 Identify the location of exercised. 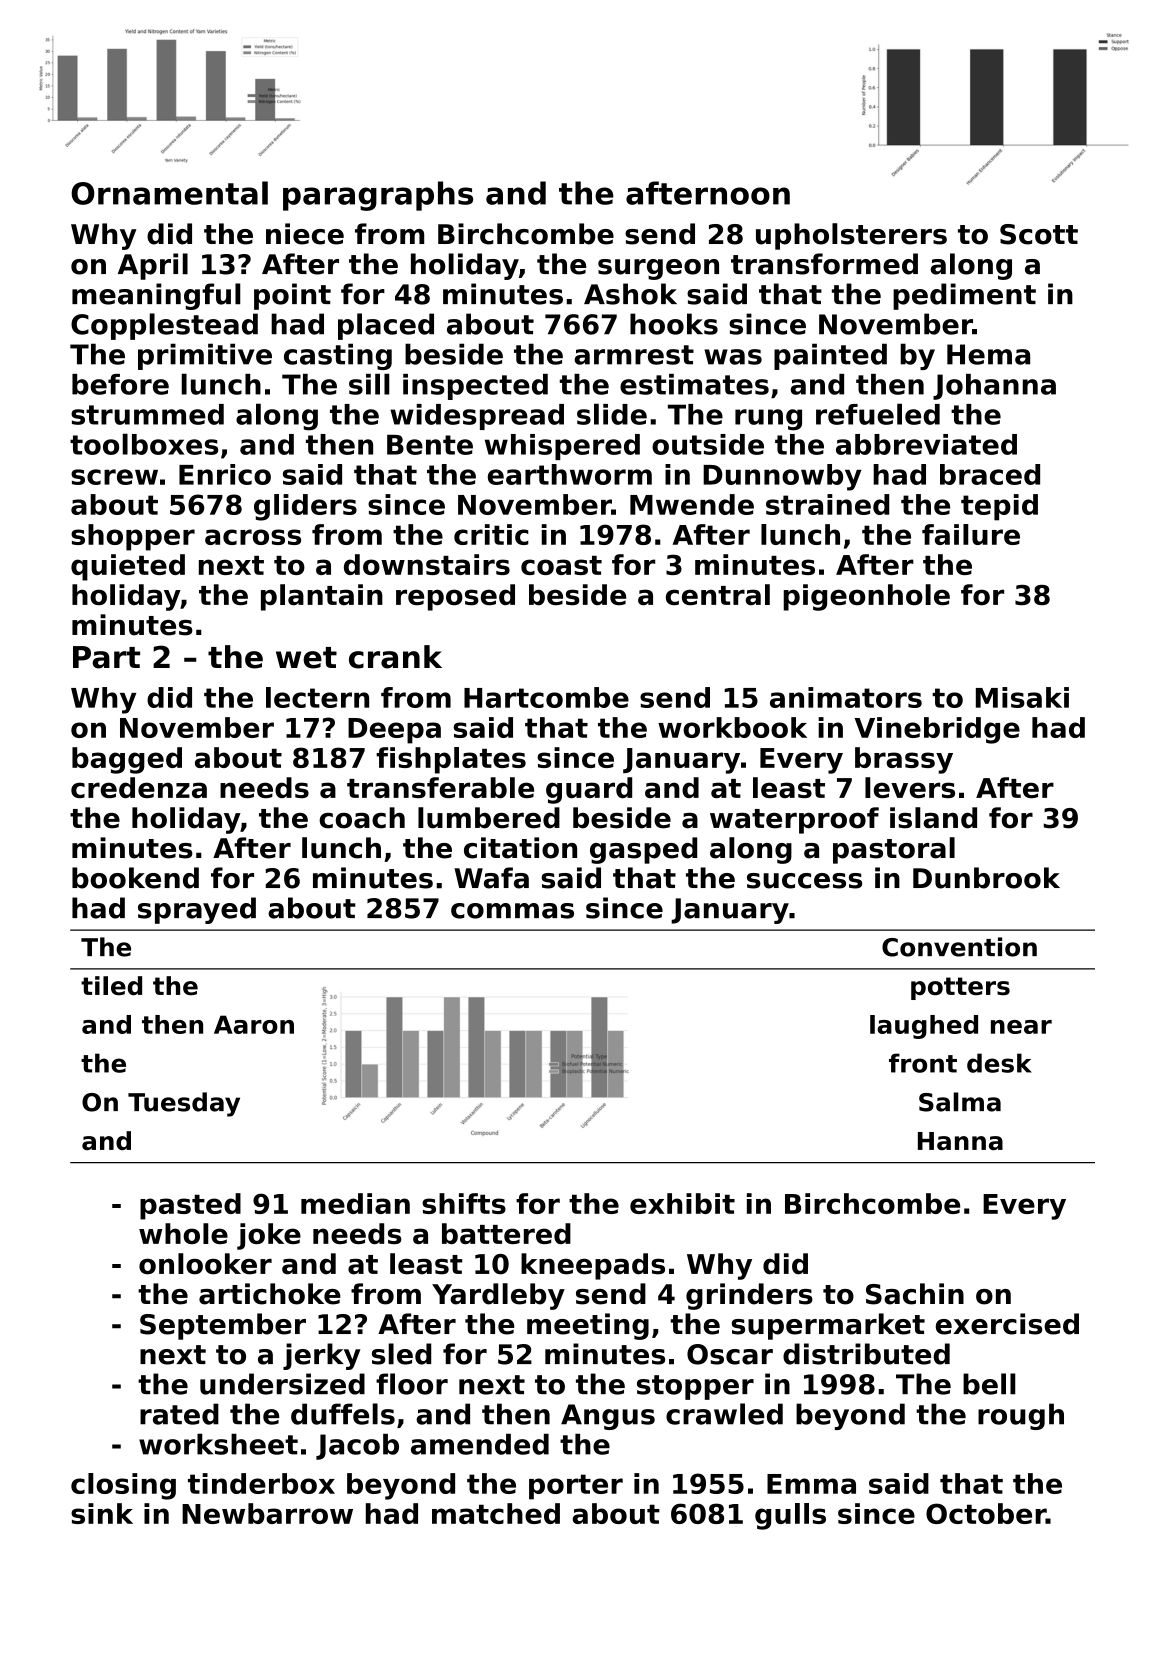
(1007, 1324).
